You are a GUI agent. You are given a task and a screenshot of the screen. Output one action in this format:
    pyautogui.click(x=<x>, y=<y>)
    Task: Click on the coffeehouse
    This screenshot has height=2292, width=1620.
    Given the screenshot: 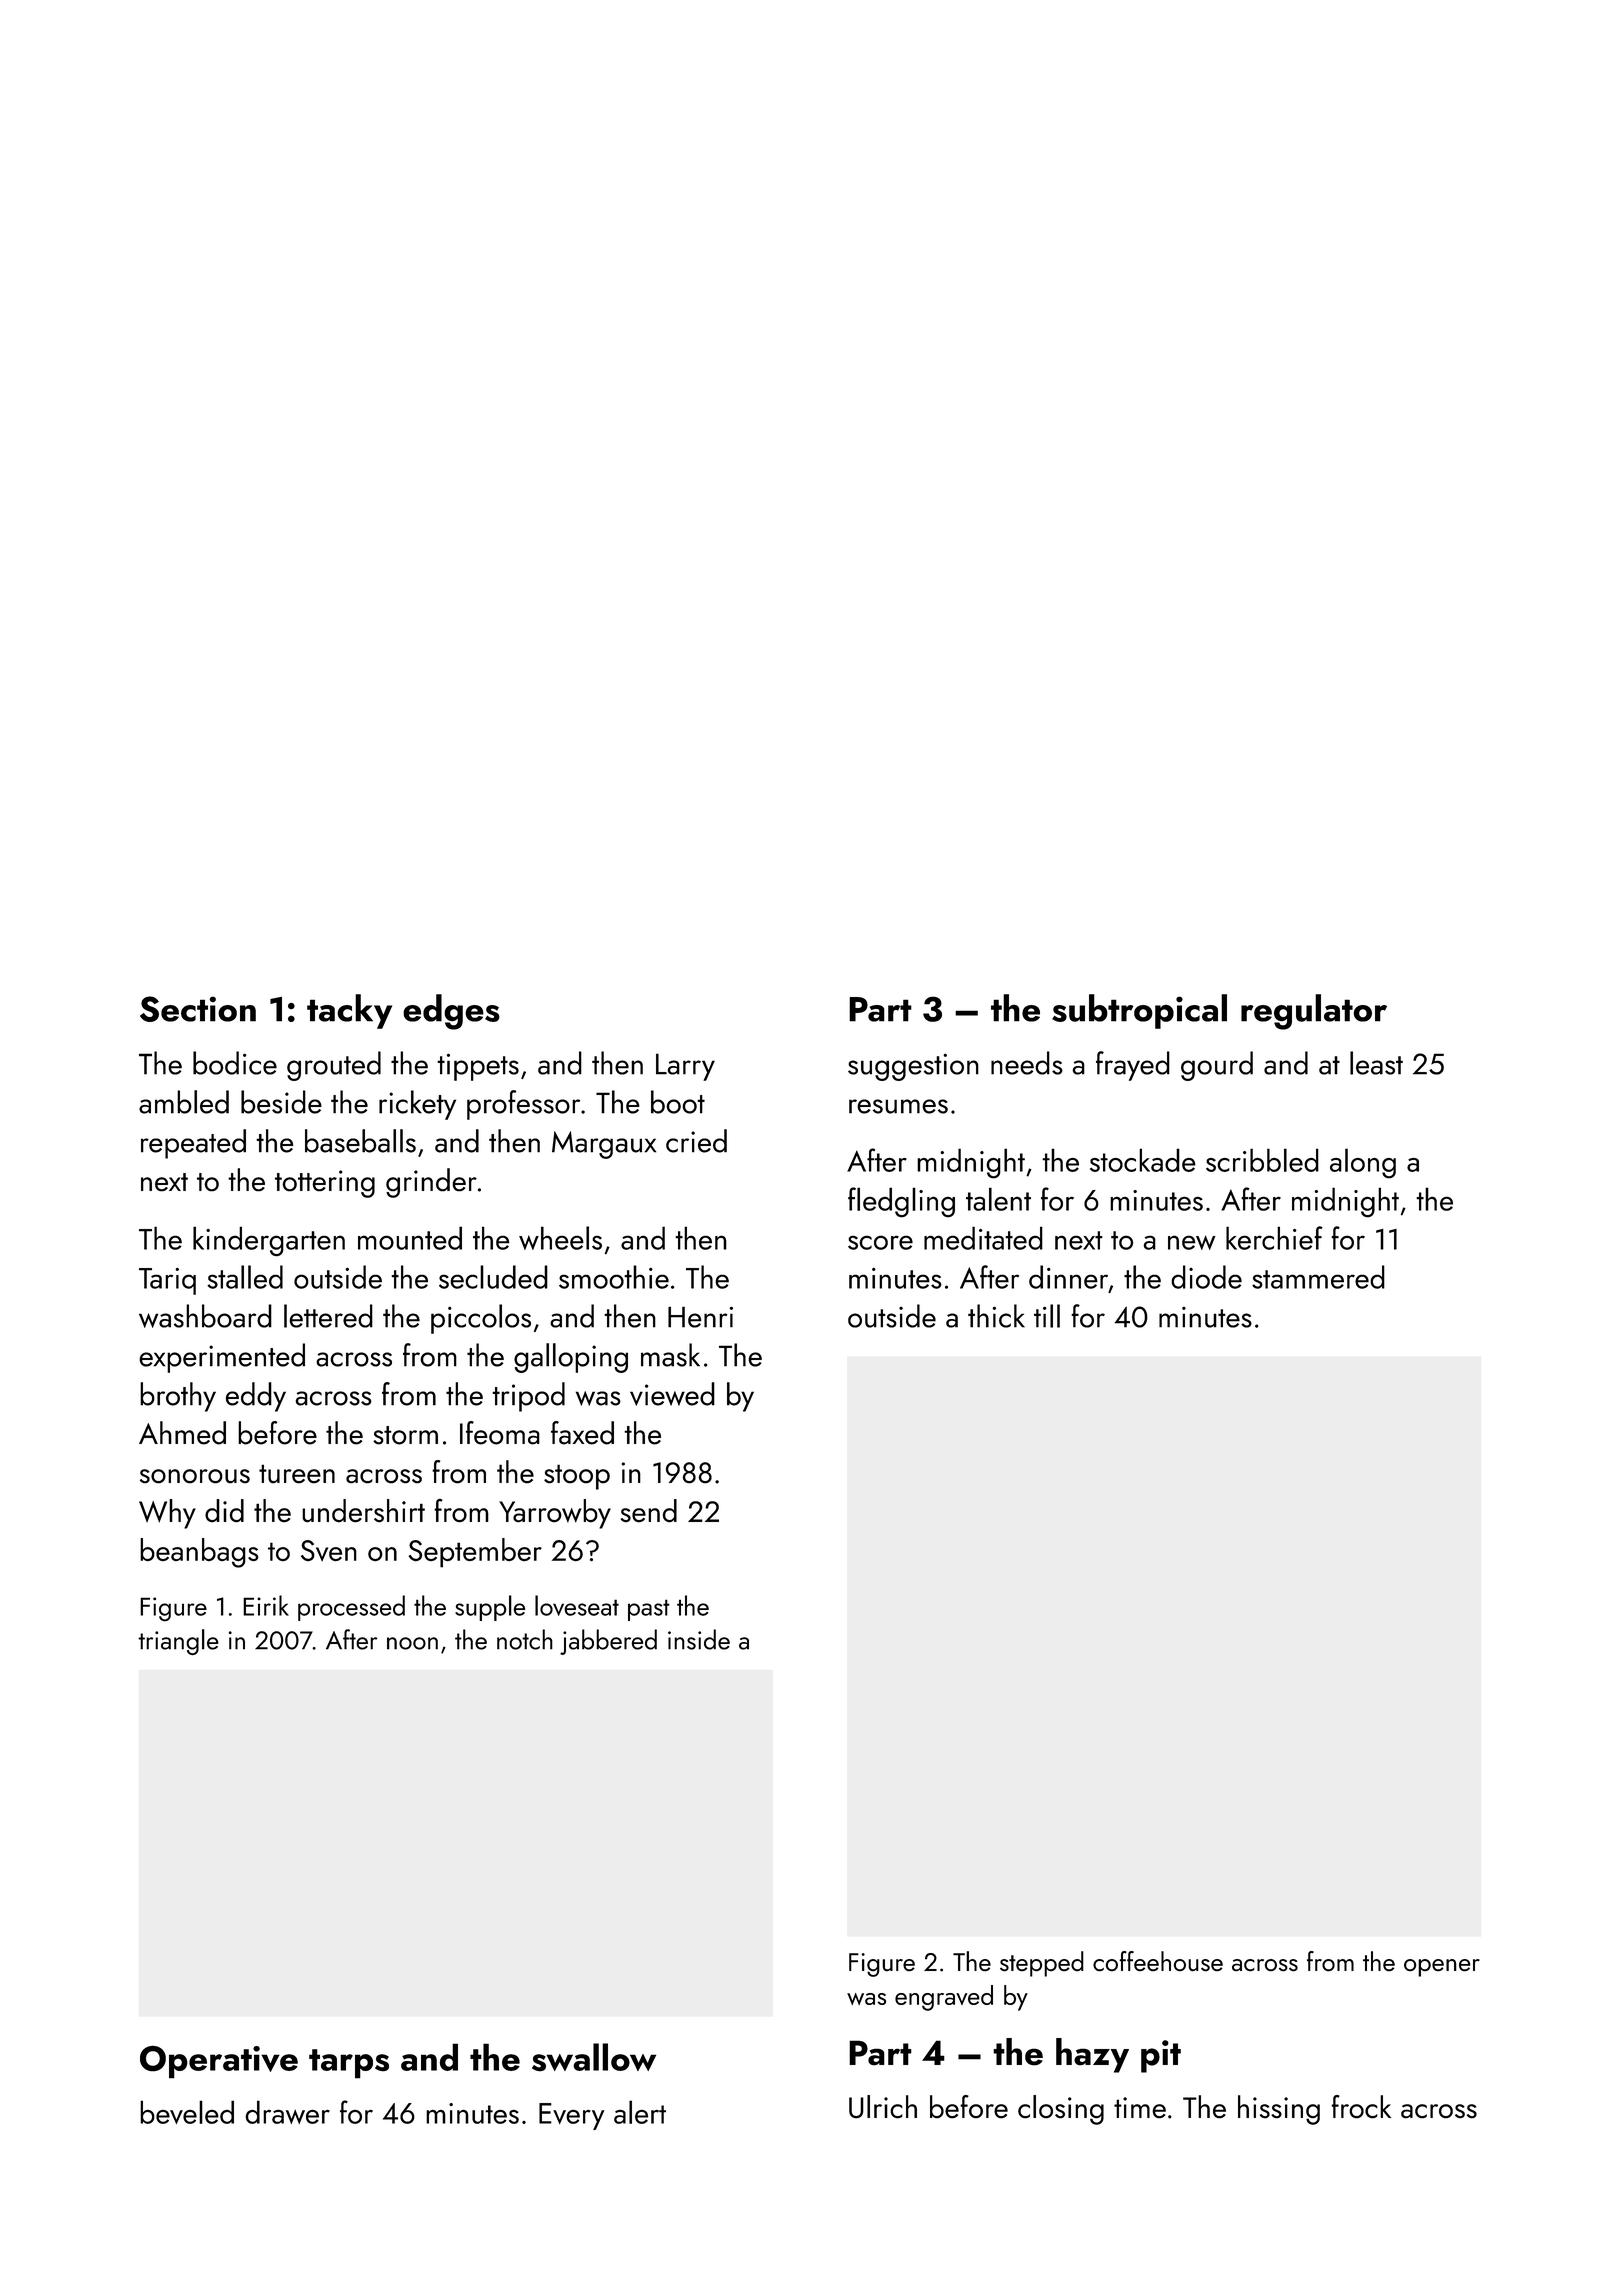 What is the action you would take?
    pyautogui.click(x=1158, y=1961)
